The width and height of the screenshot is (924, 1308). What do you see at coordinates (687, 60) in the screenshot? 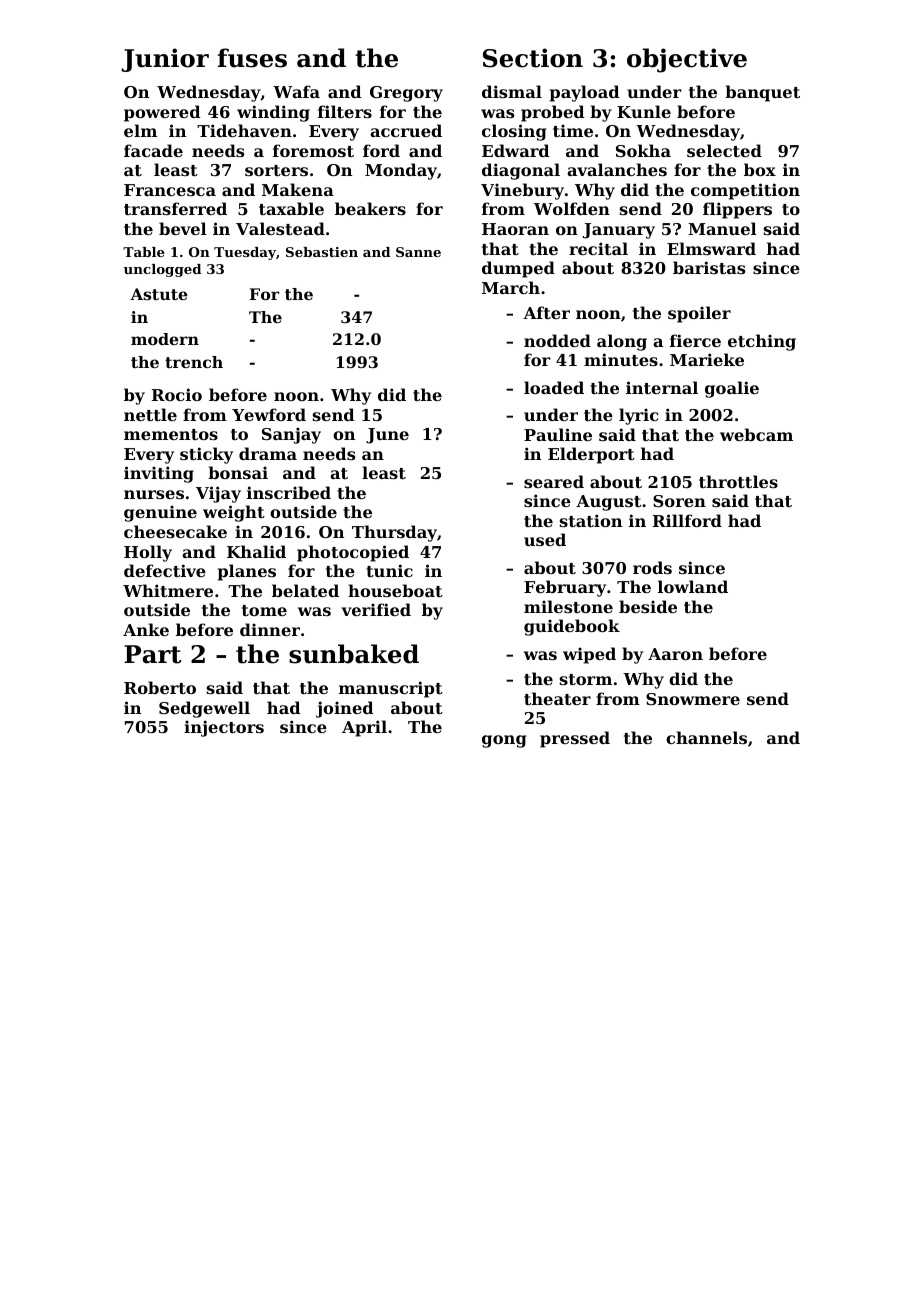
I see `objective` at bounding box center [687, 60].
